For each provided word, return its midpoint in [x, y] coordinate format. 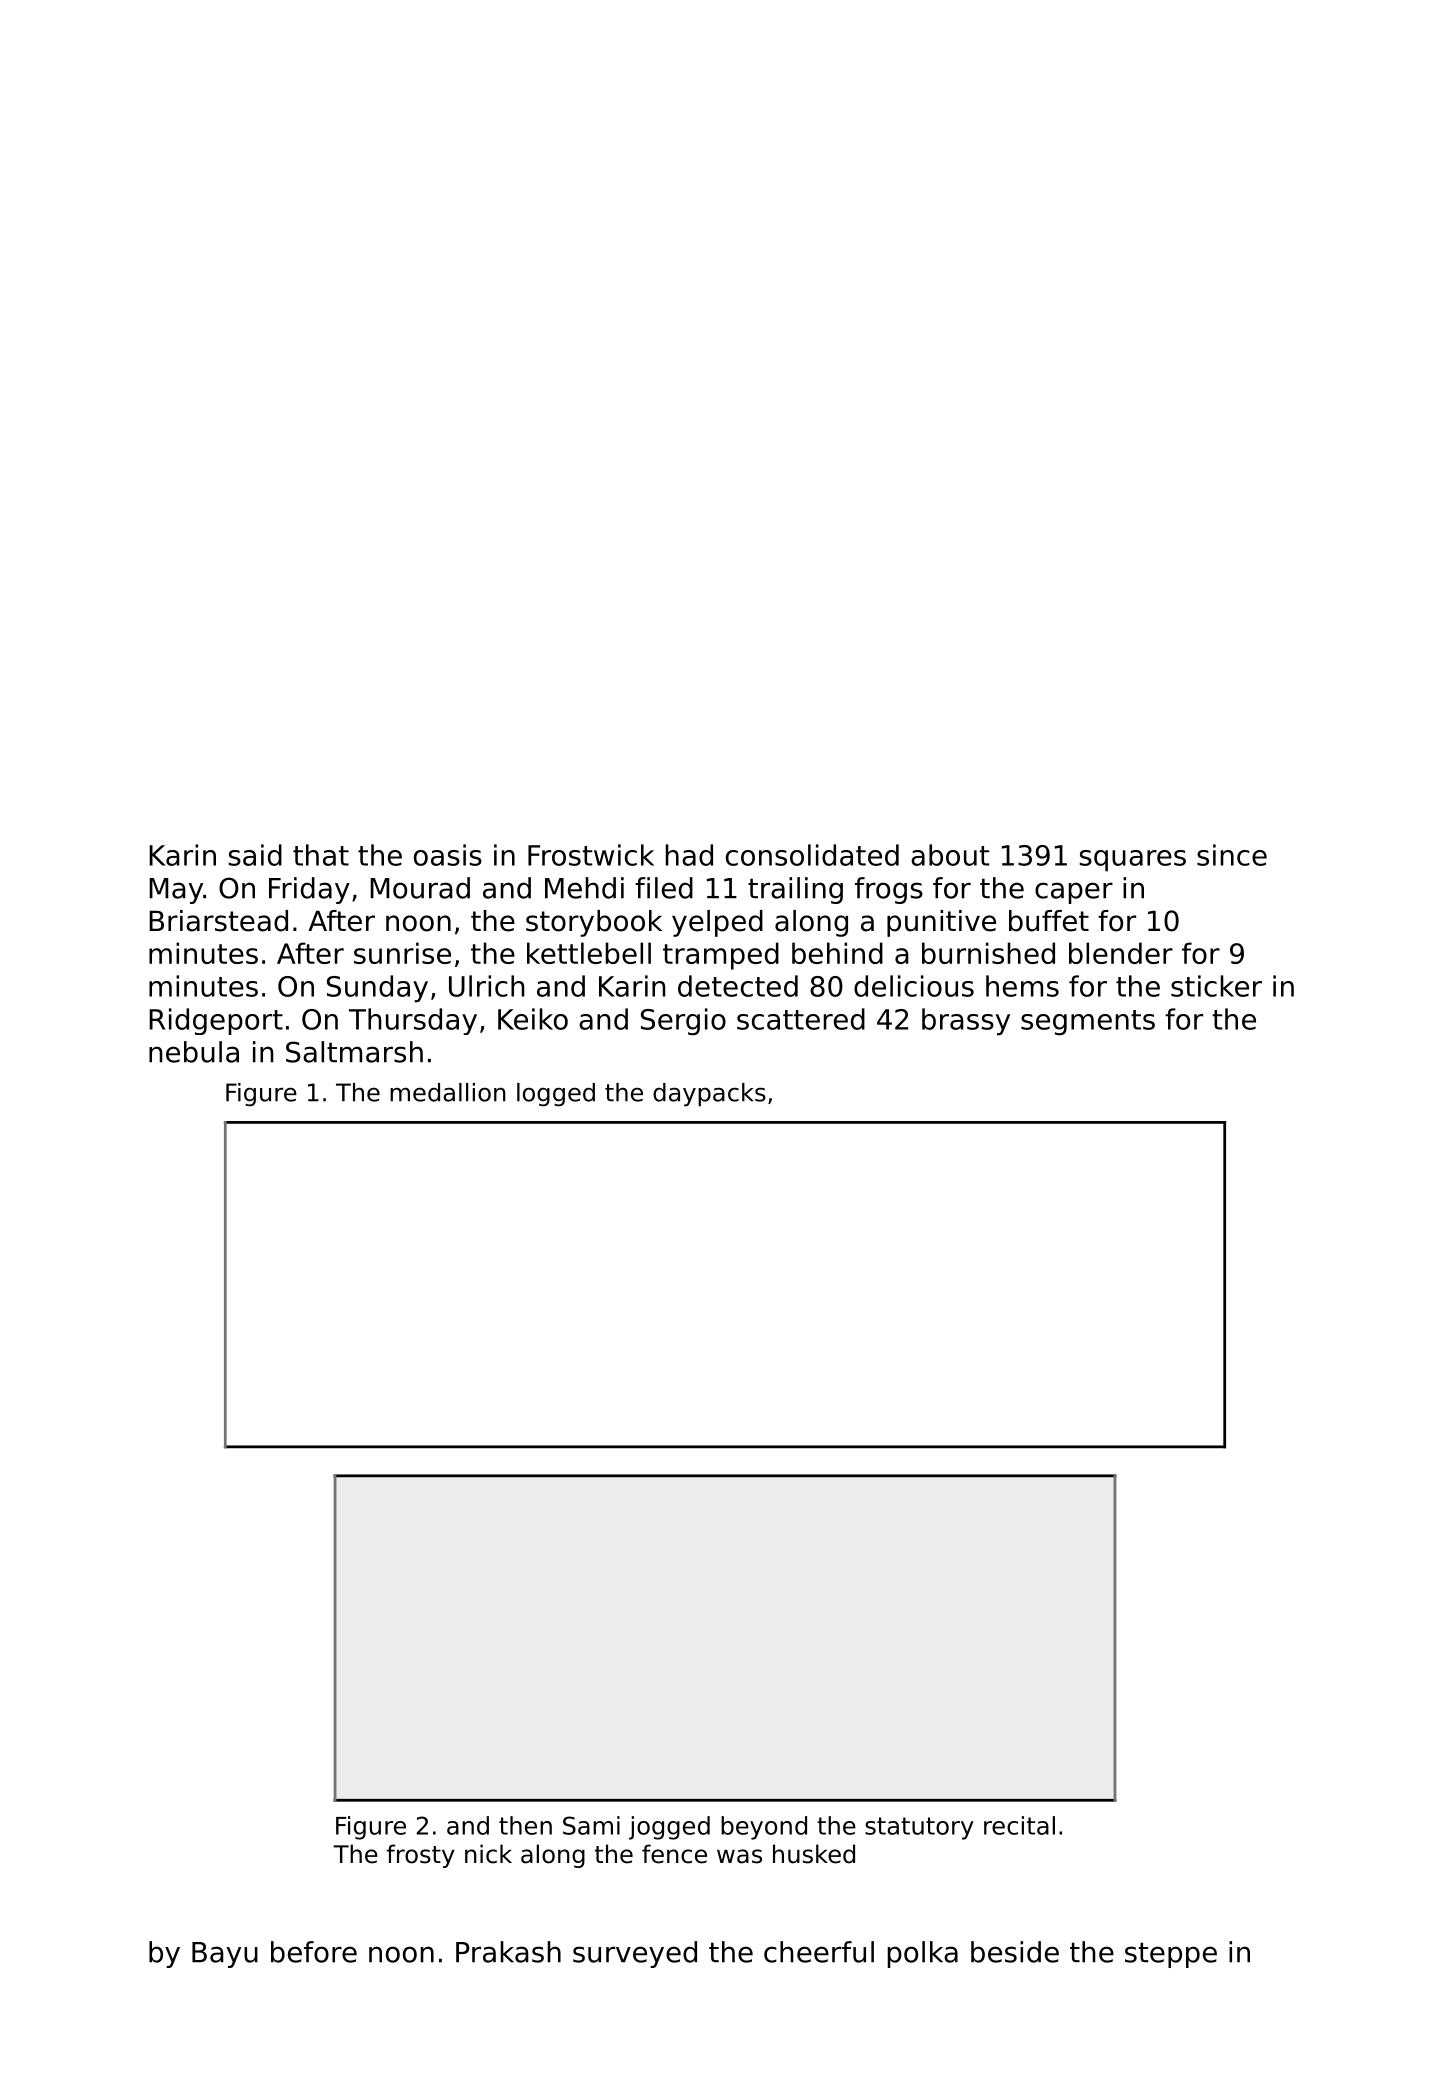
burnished [988, 953]
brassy [966, 1022]
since [1232, 855]
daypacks [709, 1095]
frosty [421, 1856]
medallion [448, 1092]
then [525, 1825]
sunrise [402, 953]
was [739, 1856]
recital [1019, 1825]
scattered [801, 1019]
